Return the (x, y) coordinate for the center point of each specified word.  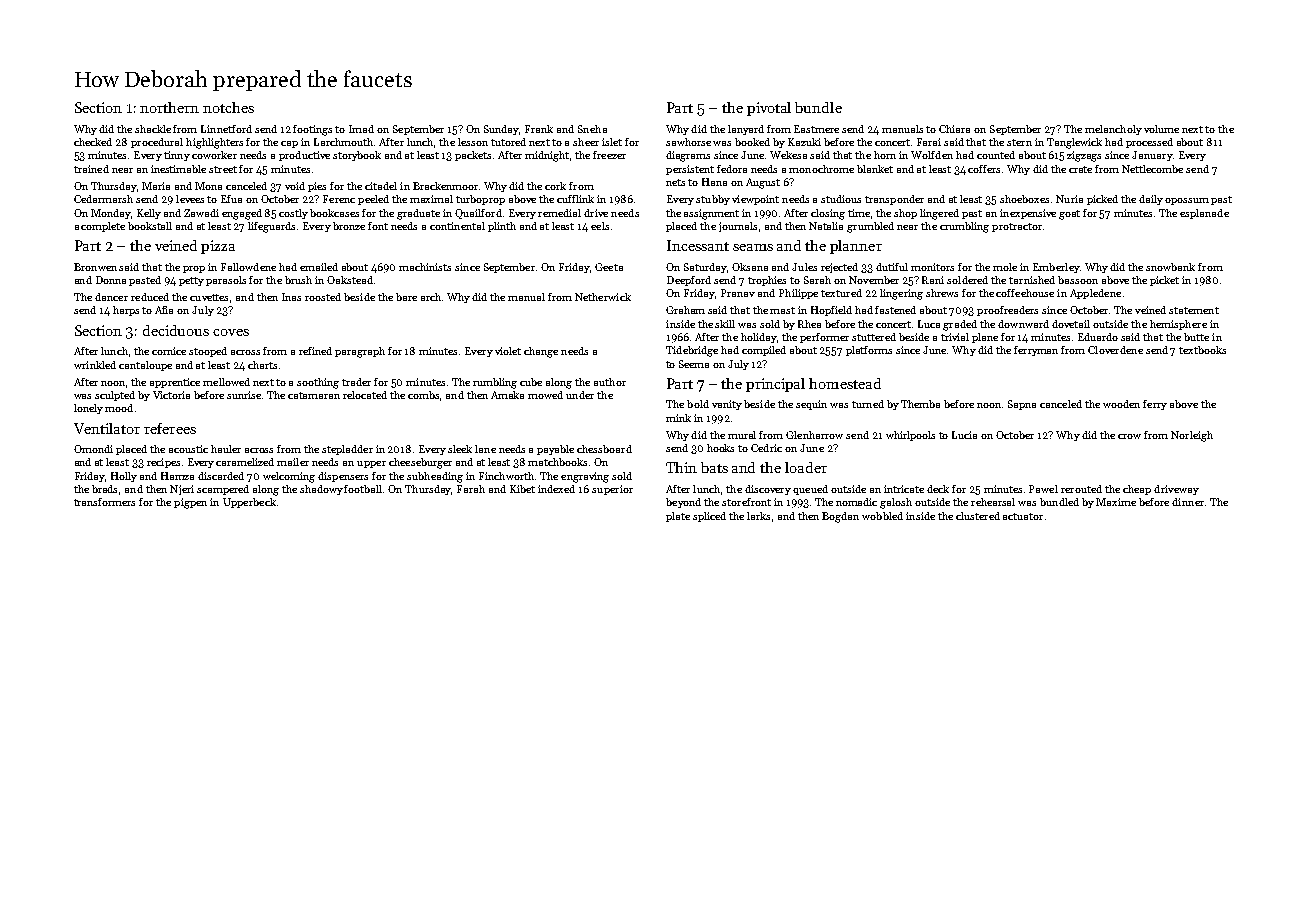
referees (170, 428)
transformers (104, 502)
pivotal (769, 109)
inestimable (178, 169)
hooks (720, 448)
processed (1149, 143)
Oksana (750, 267)
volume (1161, 129)
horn (885, 155)
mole (1005, 267)
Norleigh (1192, 436)
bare (406, 297)
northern (169, 107)
